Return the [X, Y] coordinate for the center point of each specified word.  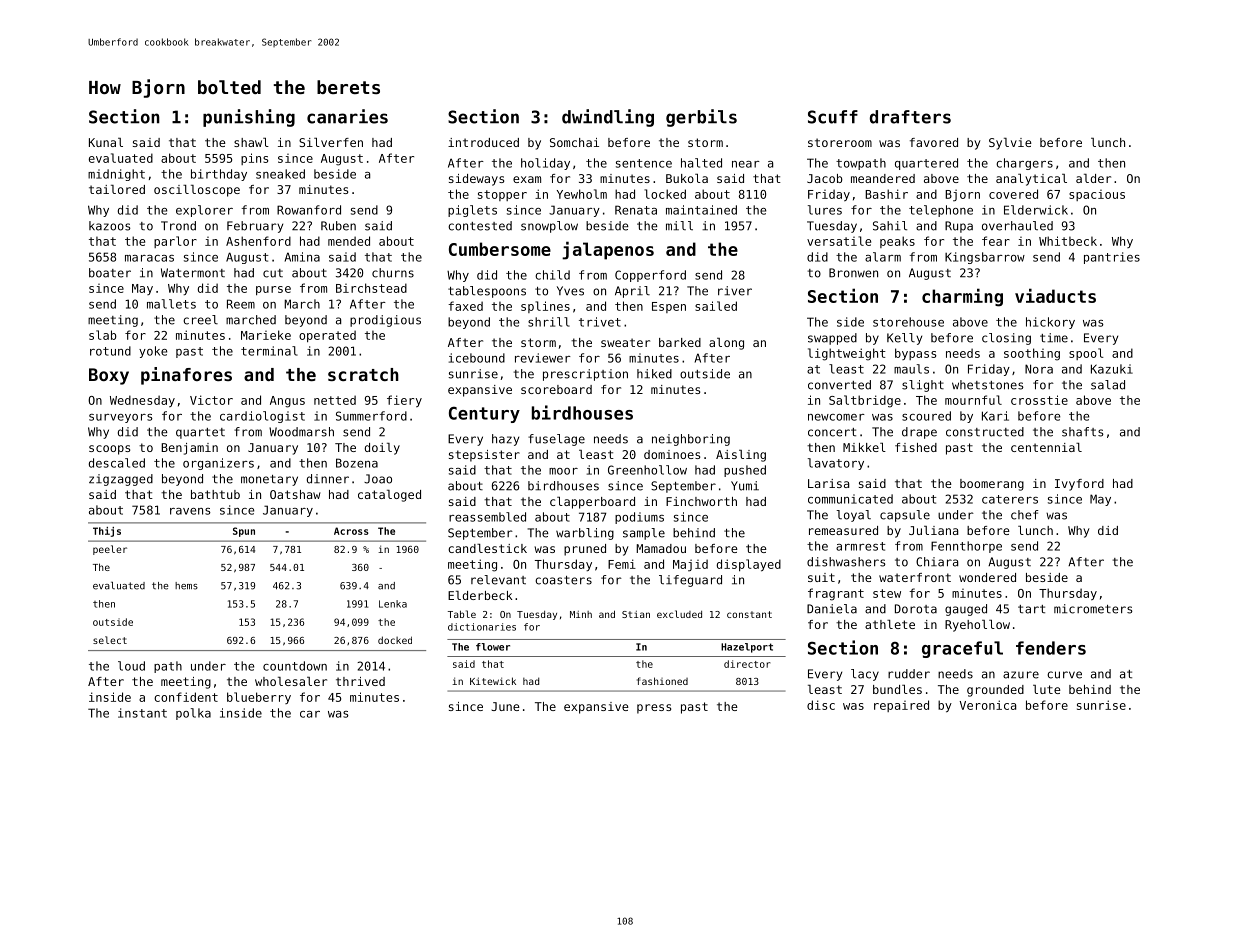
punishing [249, 118]
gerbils [701, 118]
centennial [1046, 447]
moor [563, 471]
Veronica [987, 705]
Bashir [886, 194]
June [505, 706]
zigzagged [121, 480]
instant [142, 713]
